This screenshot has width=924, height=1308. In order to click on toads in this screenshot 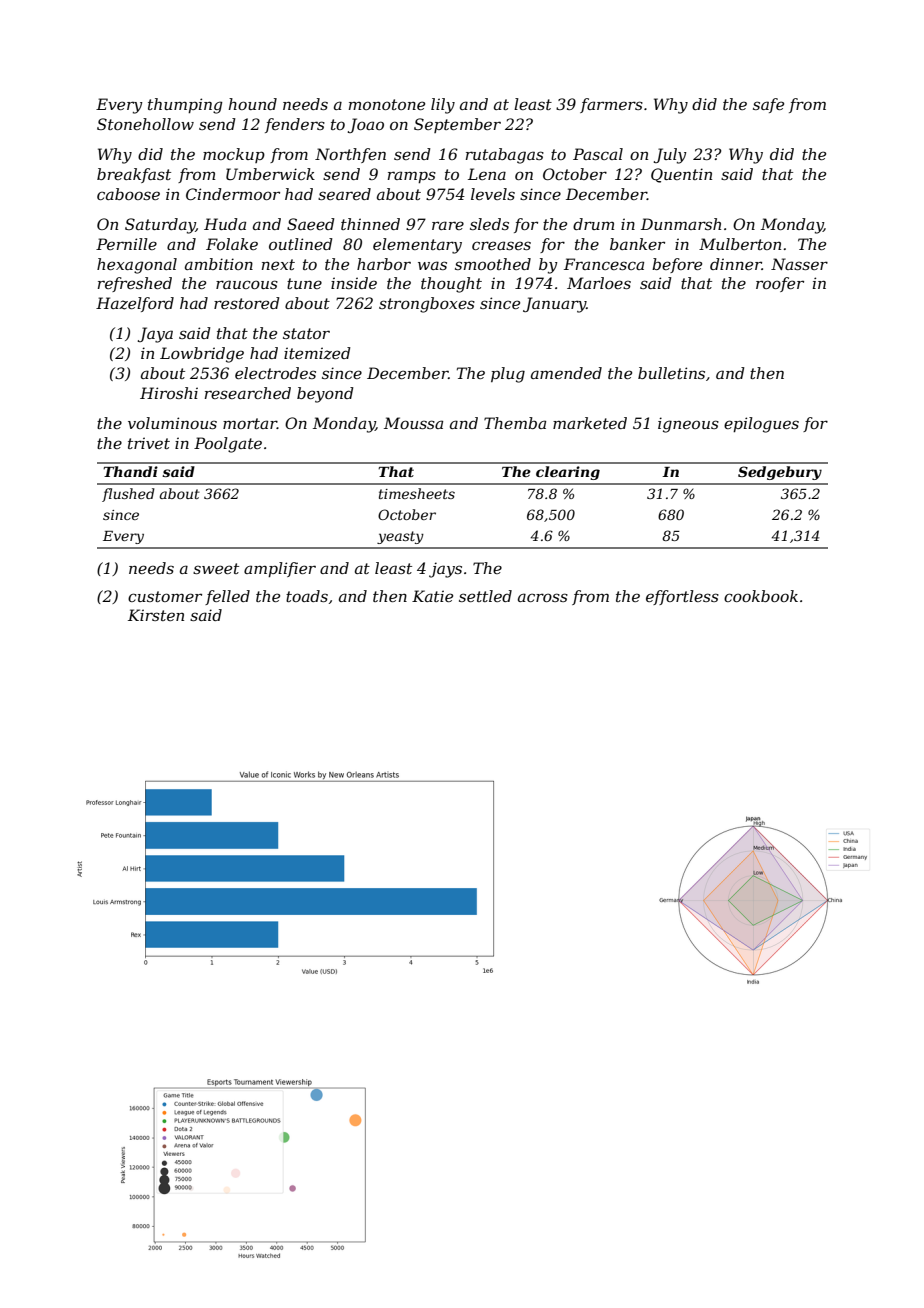, I will do `click(307, 596)`.
